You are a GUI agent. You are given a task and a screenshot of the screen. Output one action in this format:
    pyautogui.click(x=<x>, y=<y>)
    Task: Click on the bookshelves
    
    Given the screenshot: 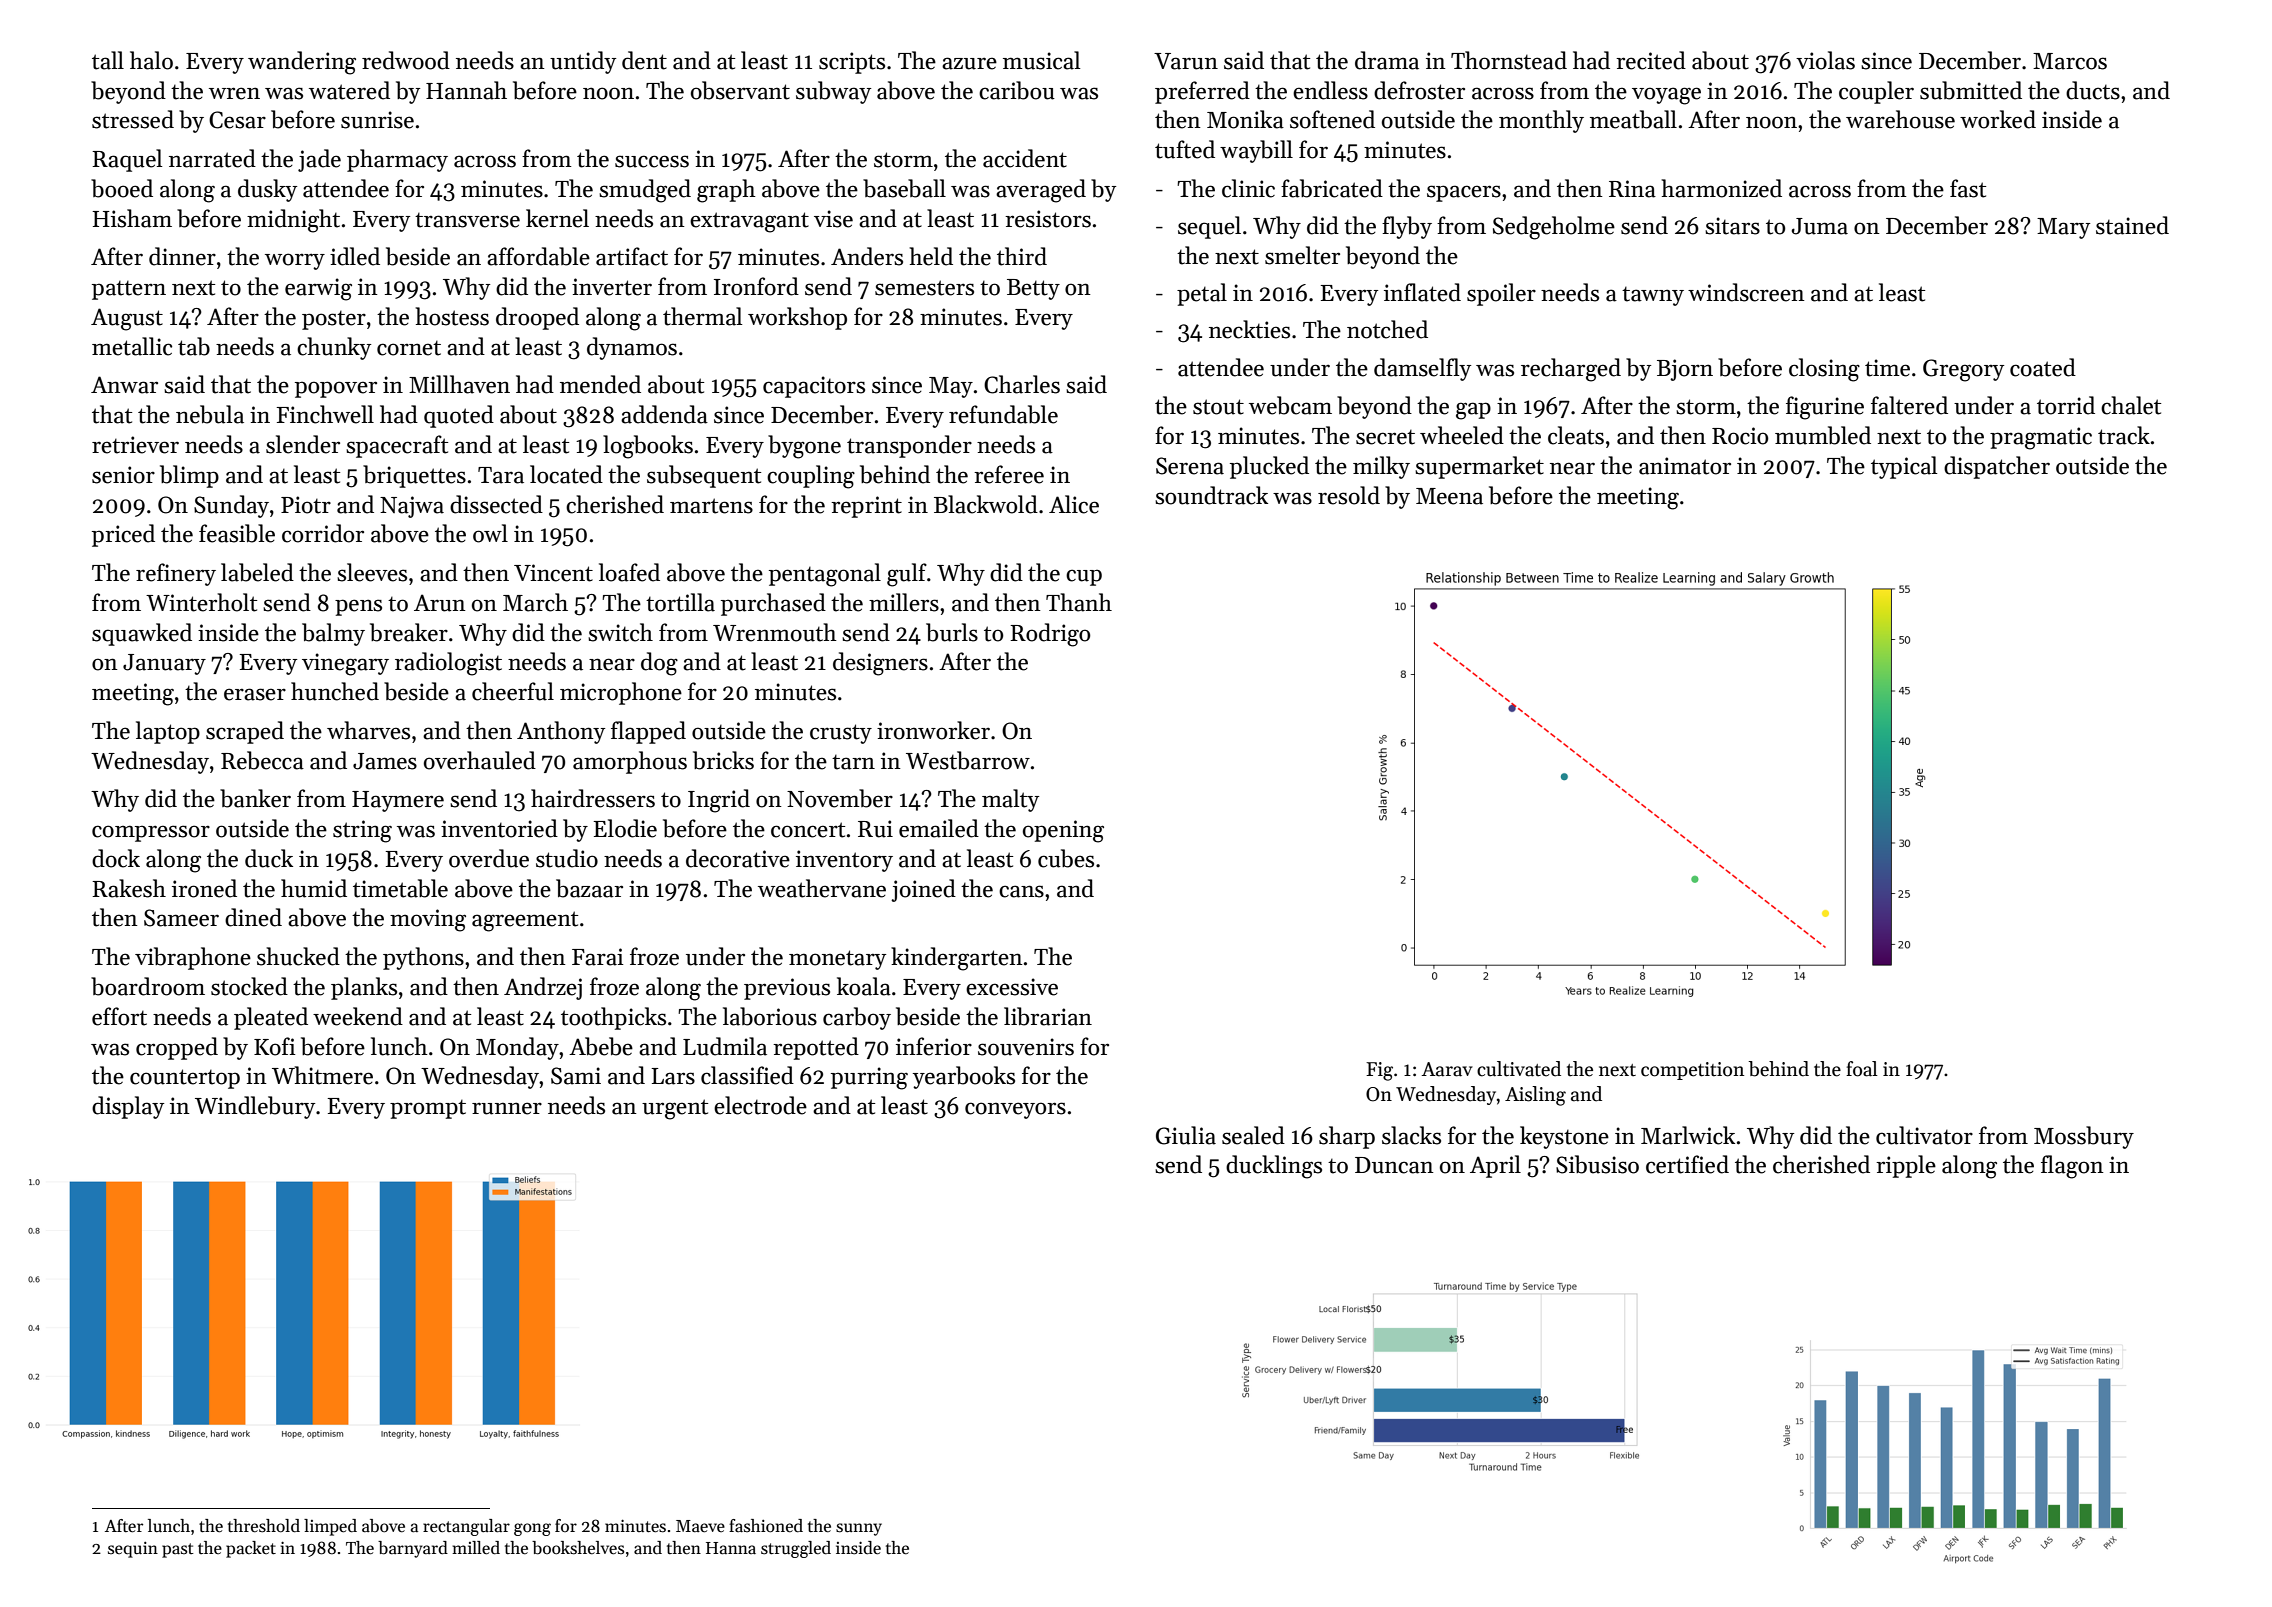 What is the action you would take?
    pyautogui.click(x=578, y=1548)
